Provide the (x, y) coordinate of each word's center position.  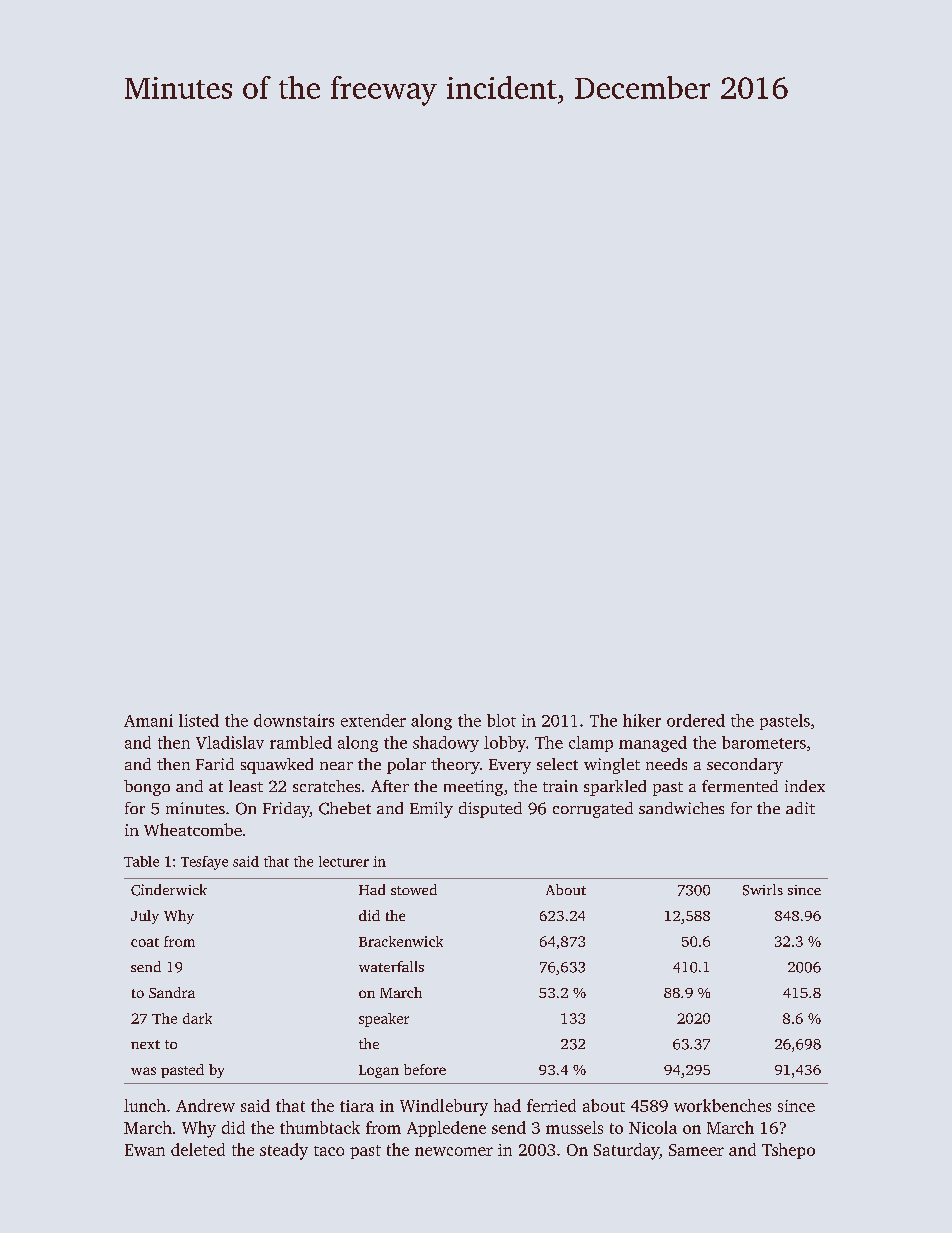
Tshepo (788, 1151)
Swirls (763, 890)
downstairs (294, 720)
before (425, 1069)
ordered (696, 720)
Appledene (446, 1129)
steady (284, 1151)
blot (501, 720)
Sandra (172, 992)
